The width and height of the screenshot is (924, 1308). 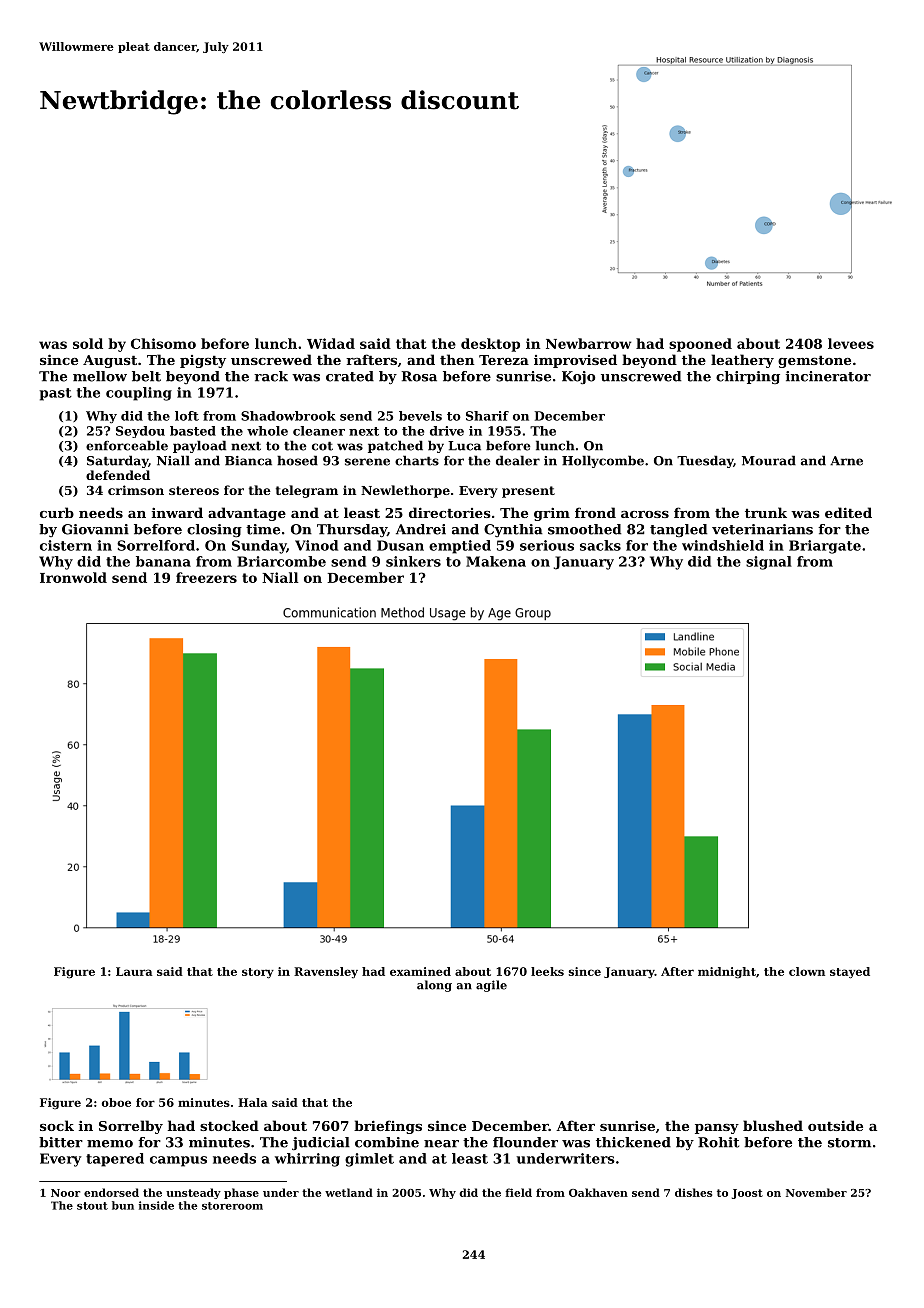 What do you see at coordinates (199, 446) in the screenshot?
I see `payload` at bounding box center [199, 446].
